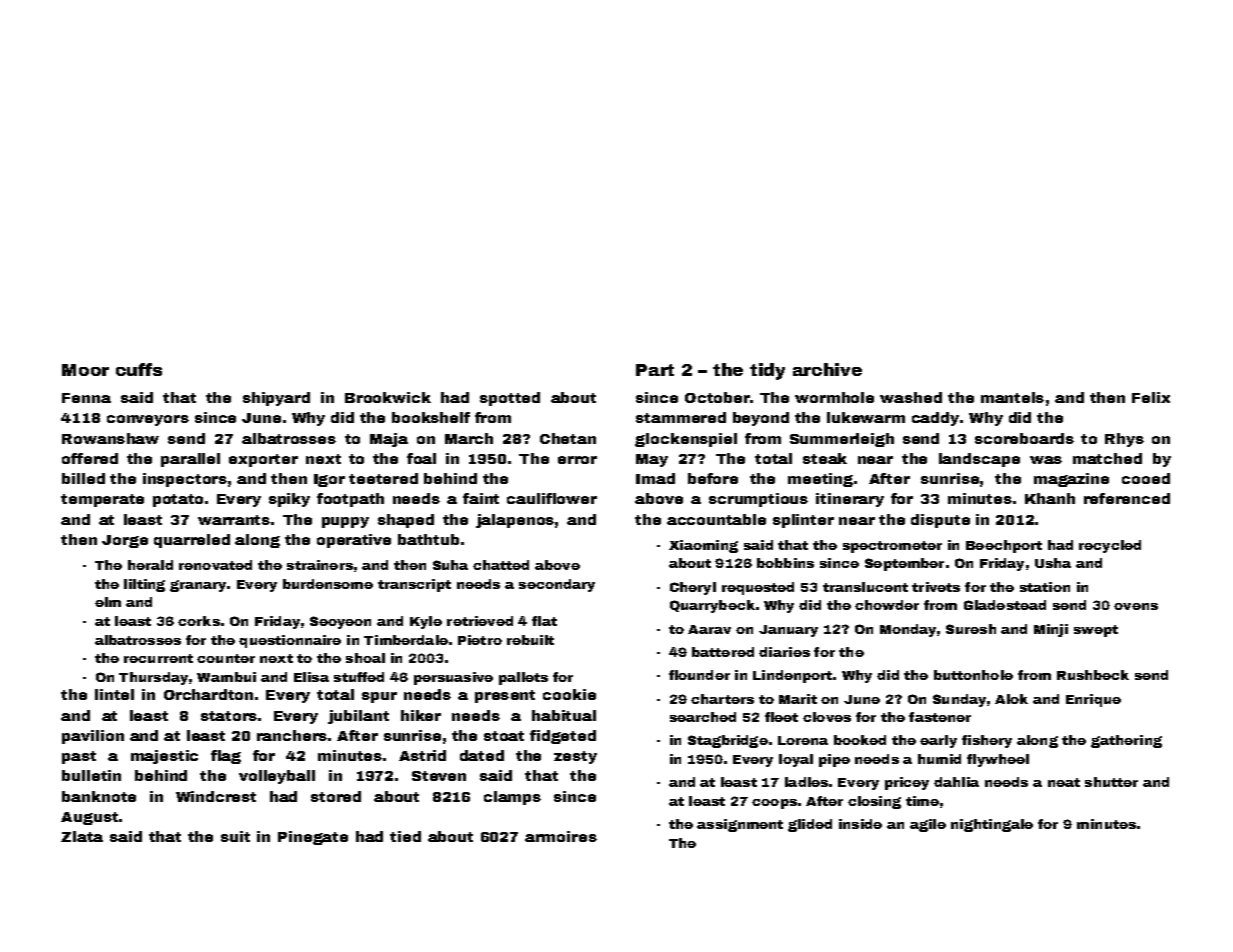  I want to click on tied, so click(405, 836).
